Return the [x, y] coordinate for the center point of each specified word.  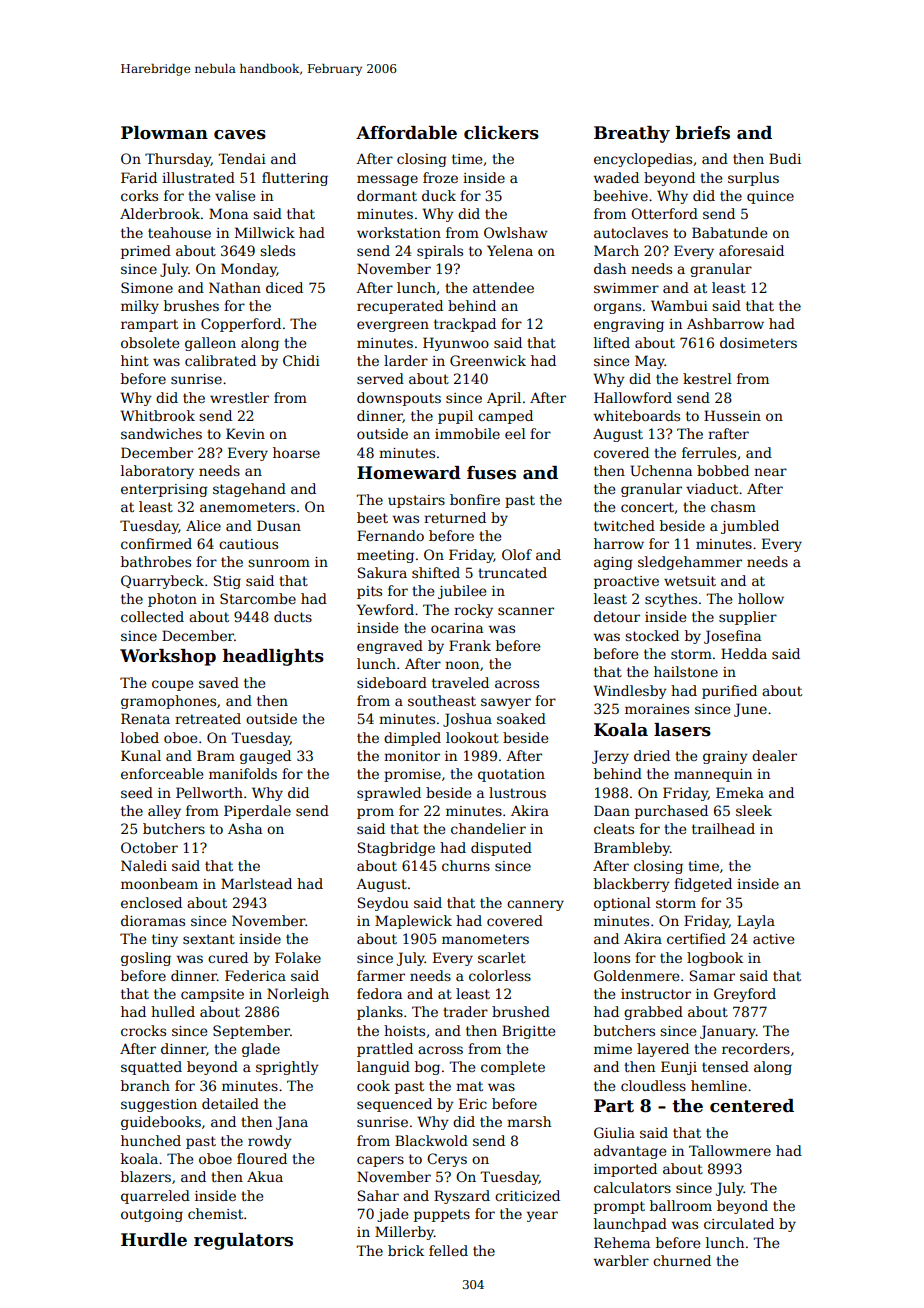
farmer [381, 975]
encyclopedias [643, 160]
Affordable [406, 133]
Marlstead [256, 883]
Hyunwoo [456, 344]
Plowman [164, 133]
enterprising [164, 490]
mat [469, 1086]
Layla [756, 922]
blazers [146, 1176]
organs [617, 308]
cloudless [653, 1085]
